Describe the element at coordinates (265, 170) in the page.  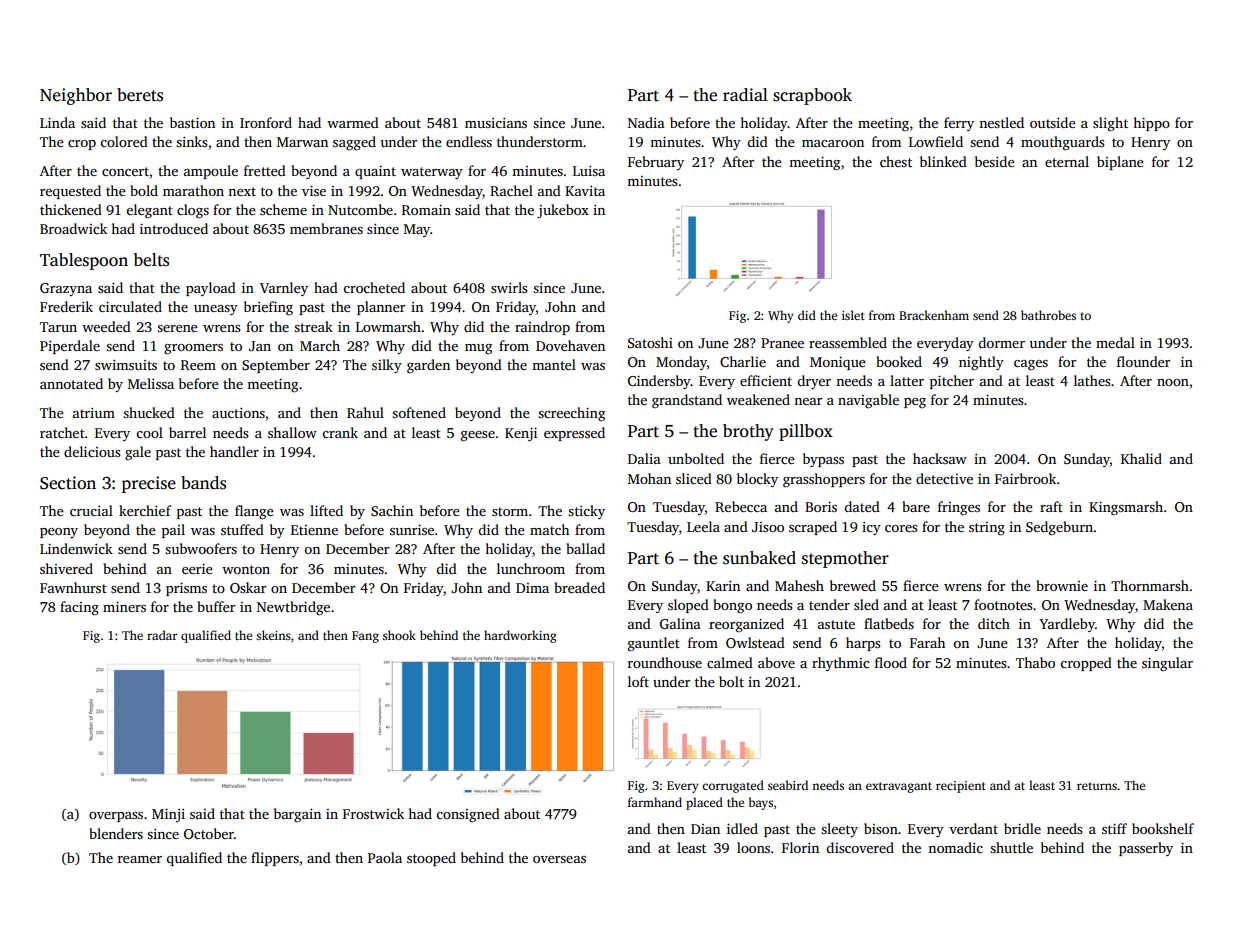
I see `fretted` at that location.
